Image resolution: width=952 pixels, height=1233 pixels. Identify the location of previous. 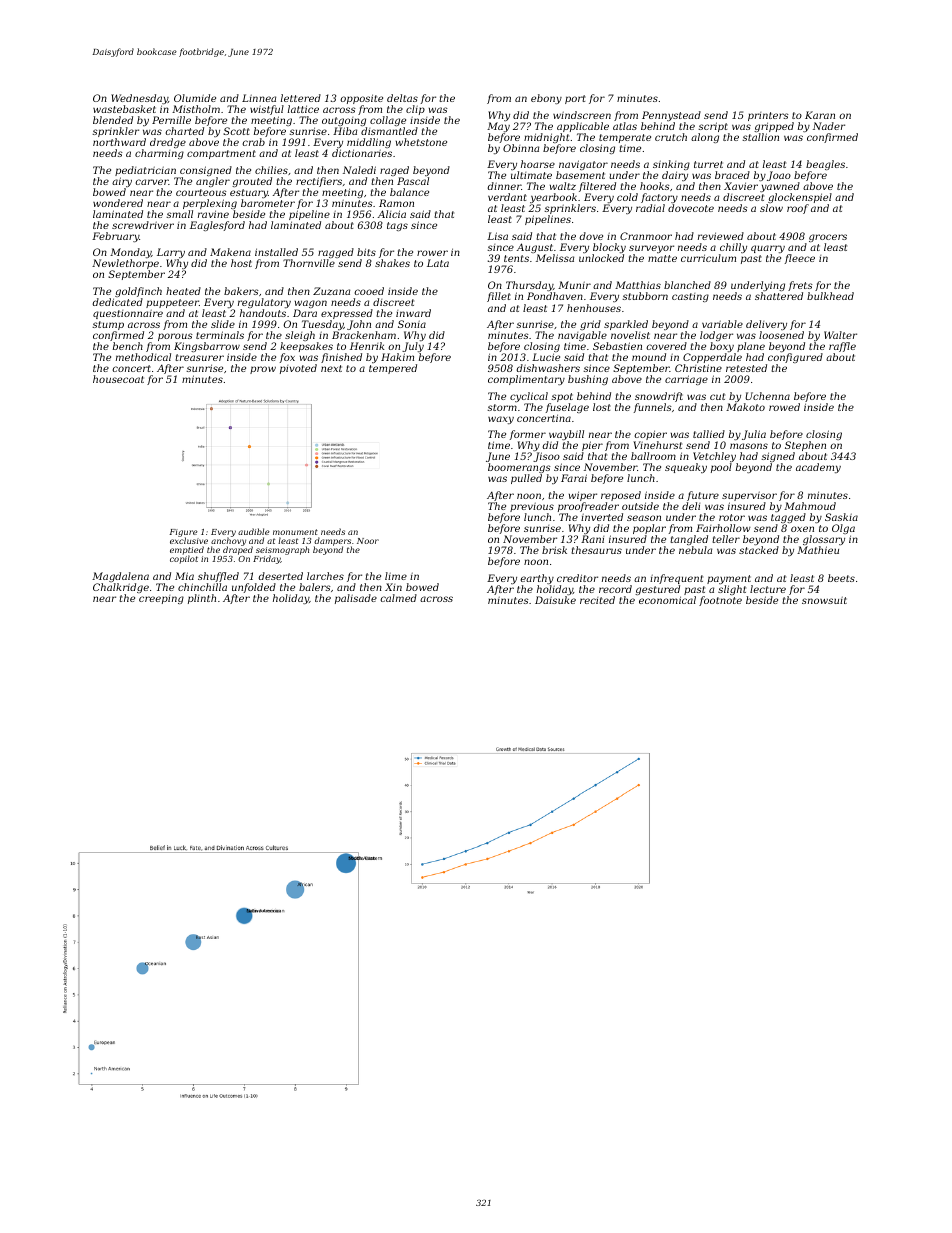
(532, 507).
